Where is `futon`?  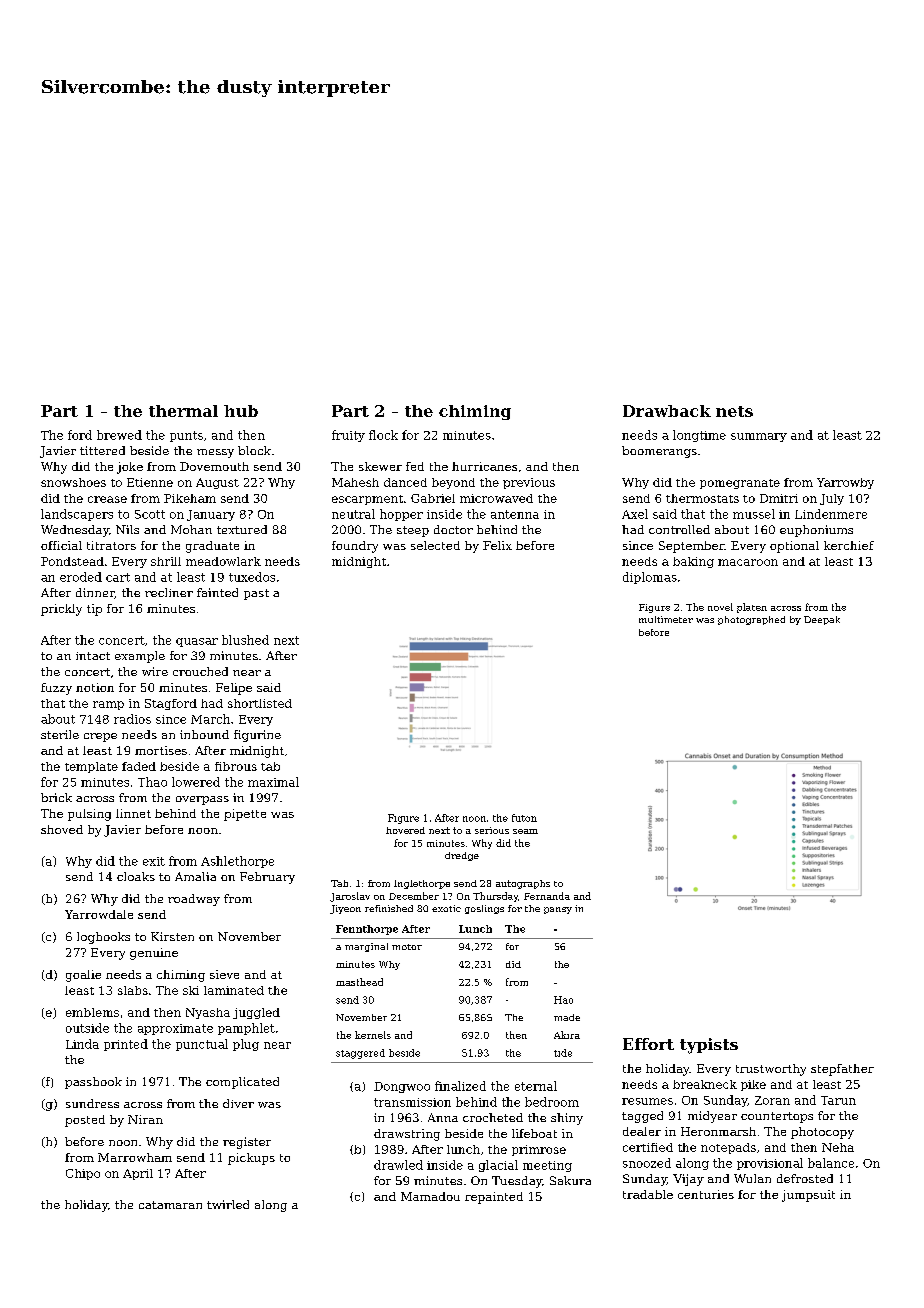
futon is located at coordinates (524, 818).
